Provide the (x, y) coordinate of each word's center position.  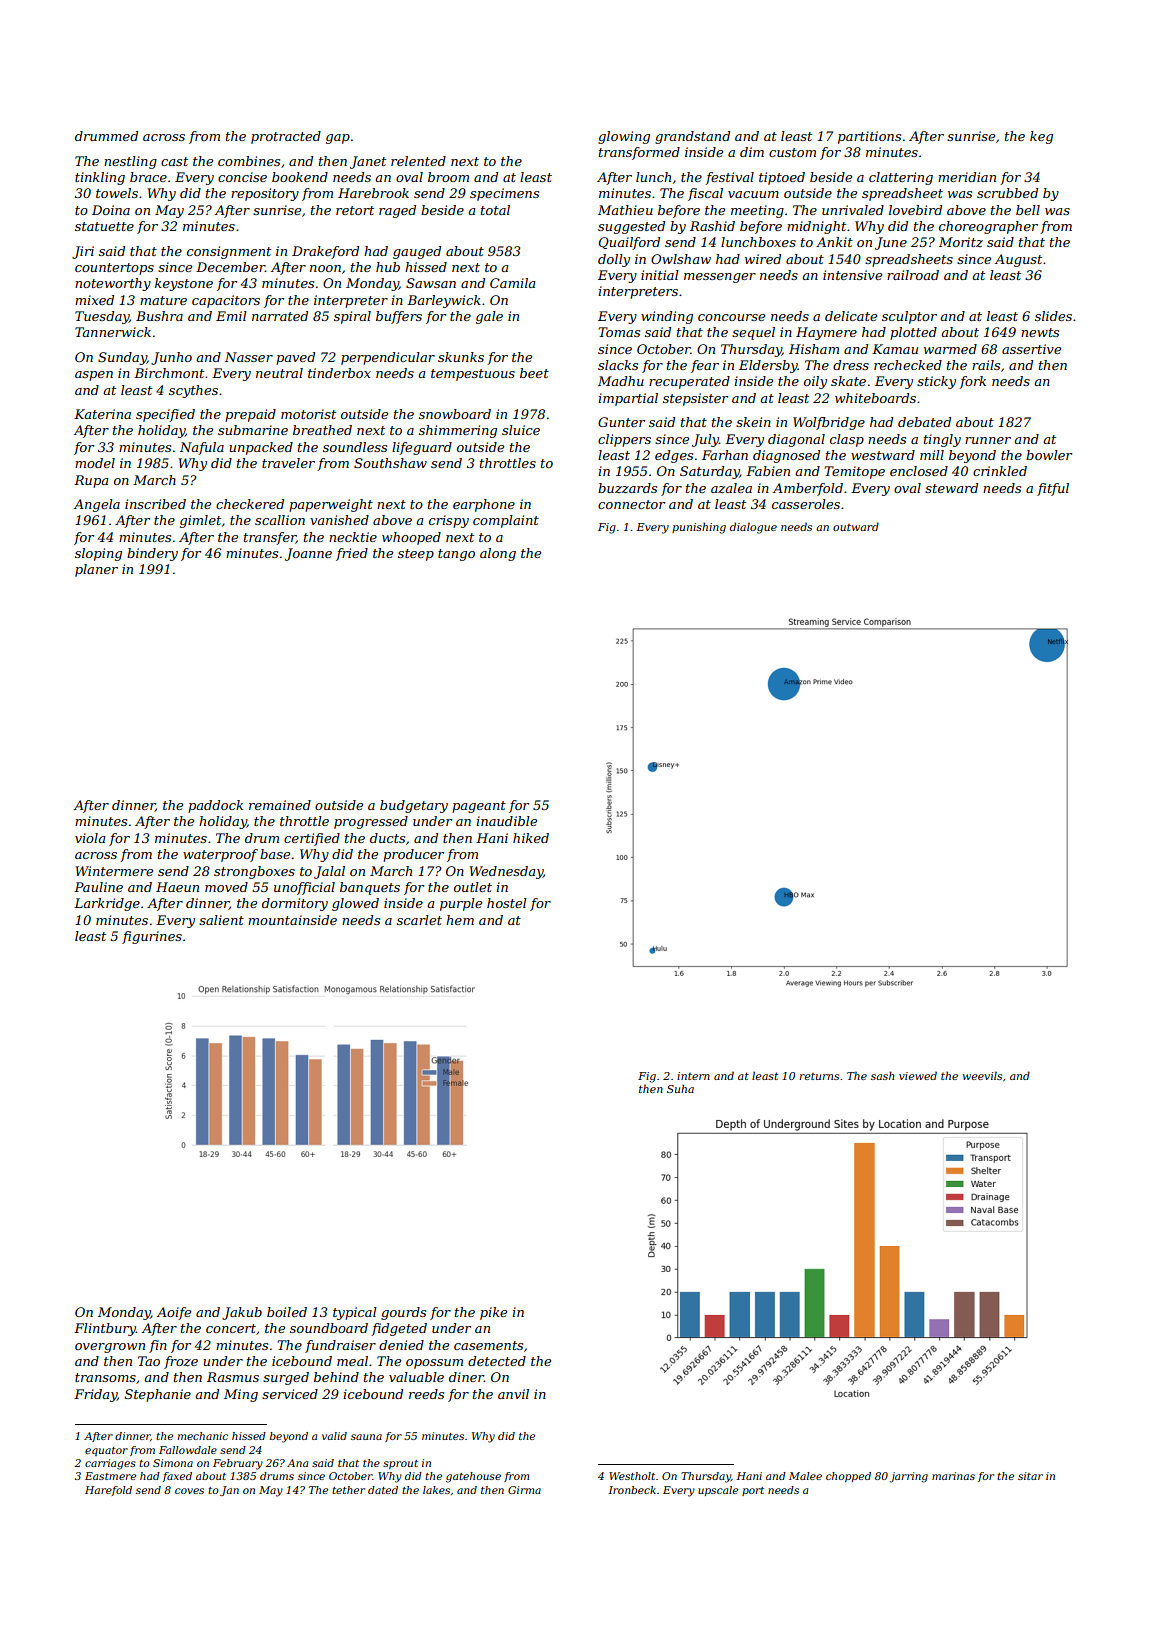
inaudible (506, 821)
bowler (1049, 455)
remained (280, 805)
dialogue (753, 528)
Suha (680, 1088)
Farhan (725, 455)
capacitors (226, 301)
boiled (287, 1312)
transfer (270, 538)
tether (348, 1490)
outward (856, 526)
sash (882, 1075)
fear (705, 366)
